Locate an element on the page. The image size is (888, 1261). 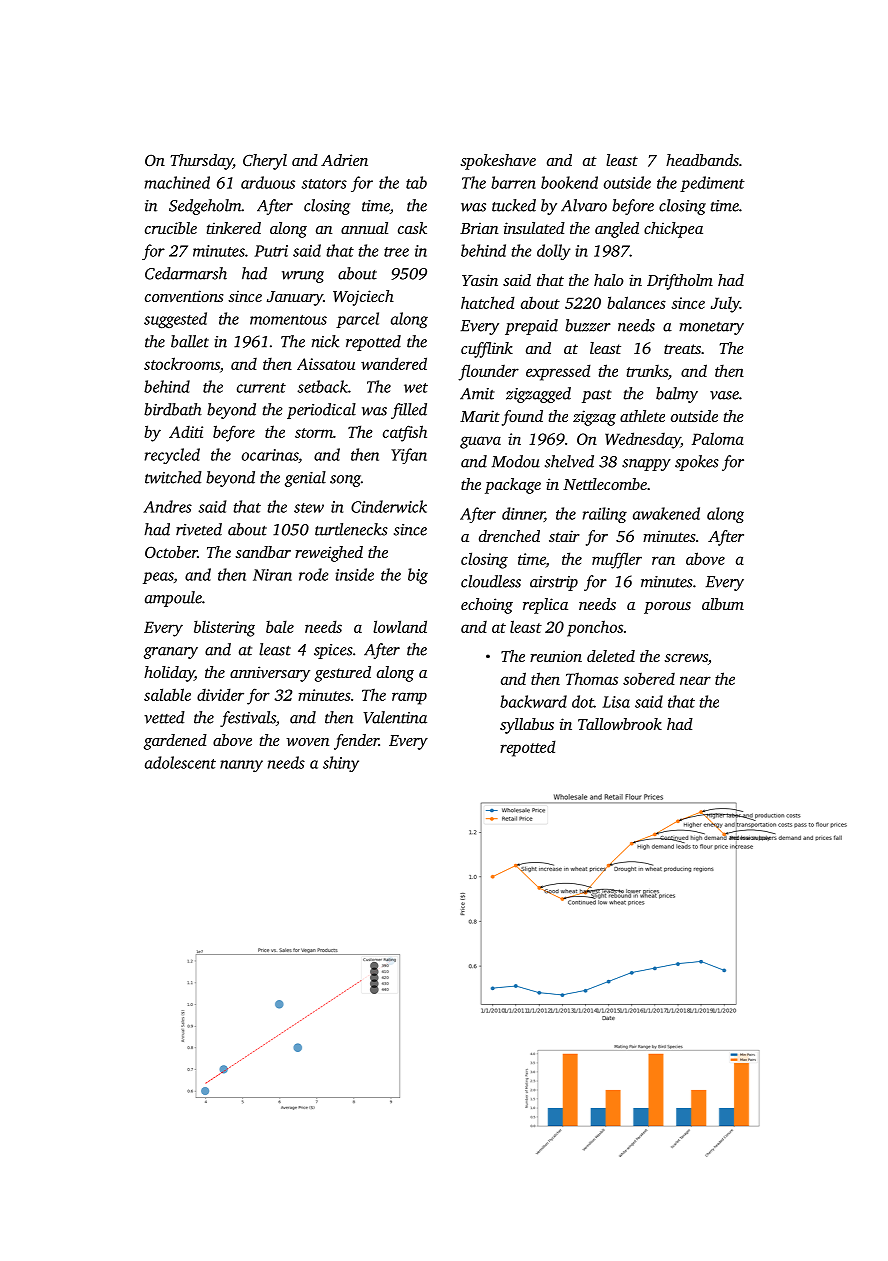
screws is located at coordinates (686, 658).
